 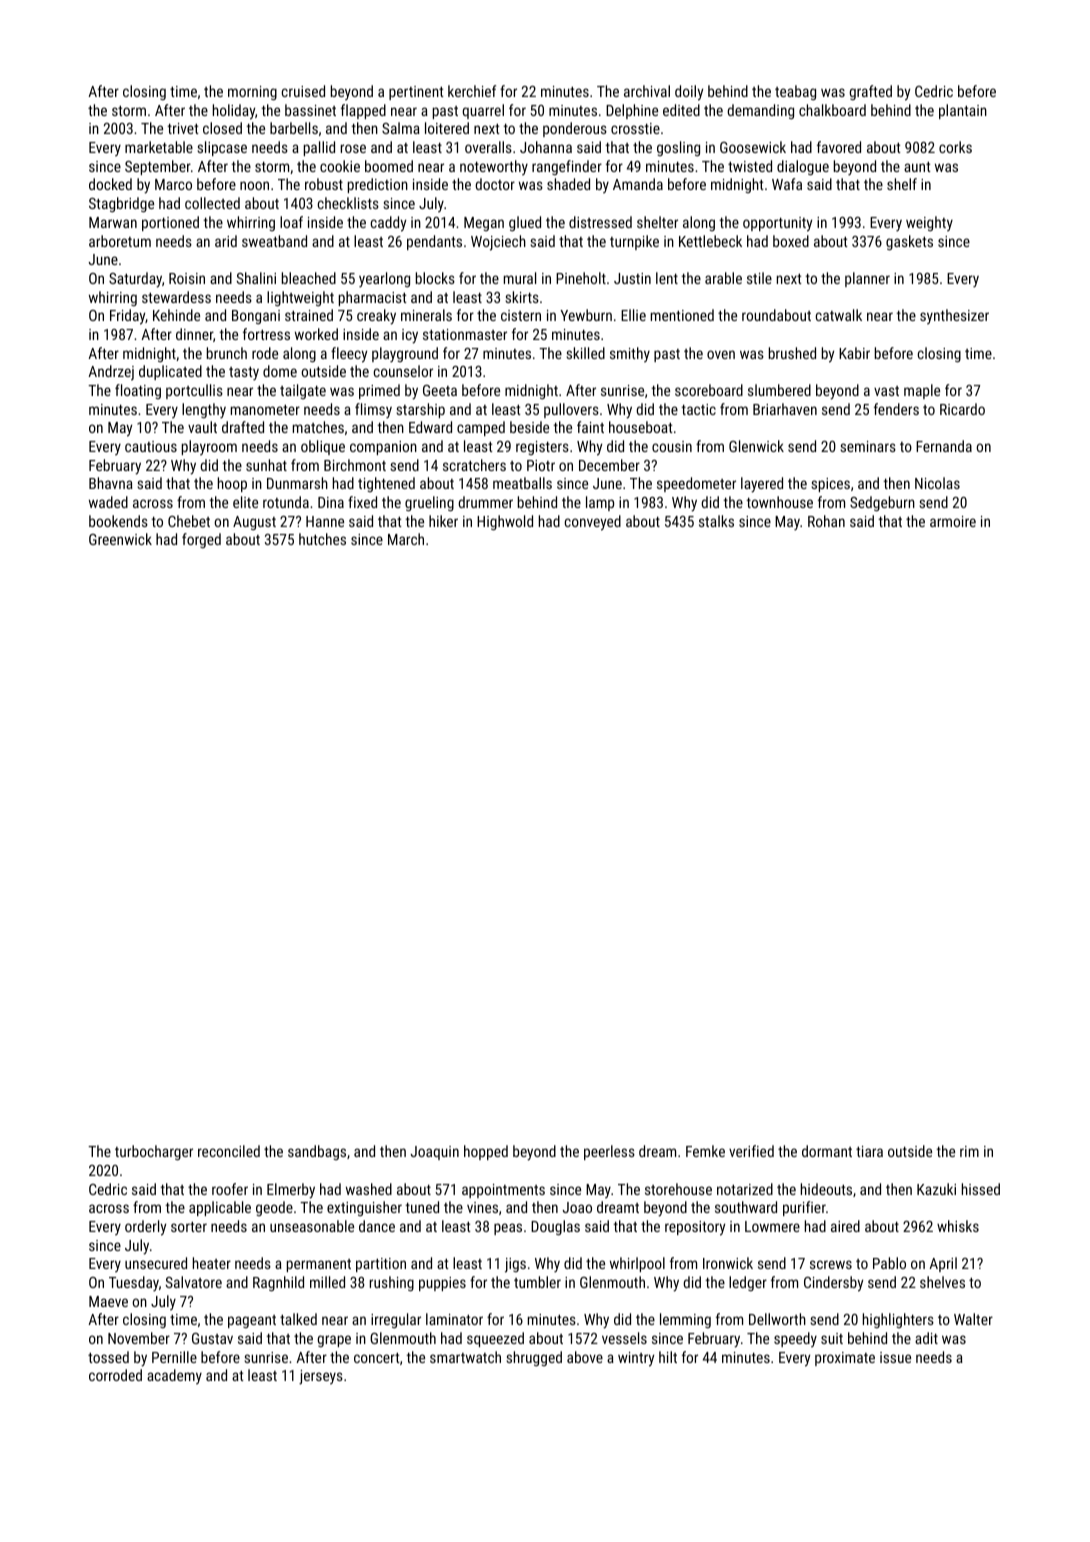 I want to click on March, so click(x=406, y=539).
